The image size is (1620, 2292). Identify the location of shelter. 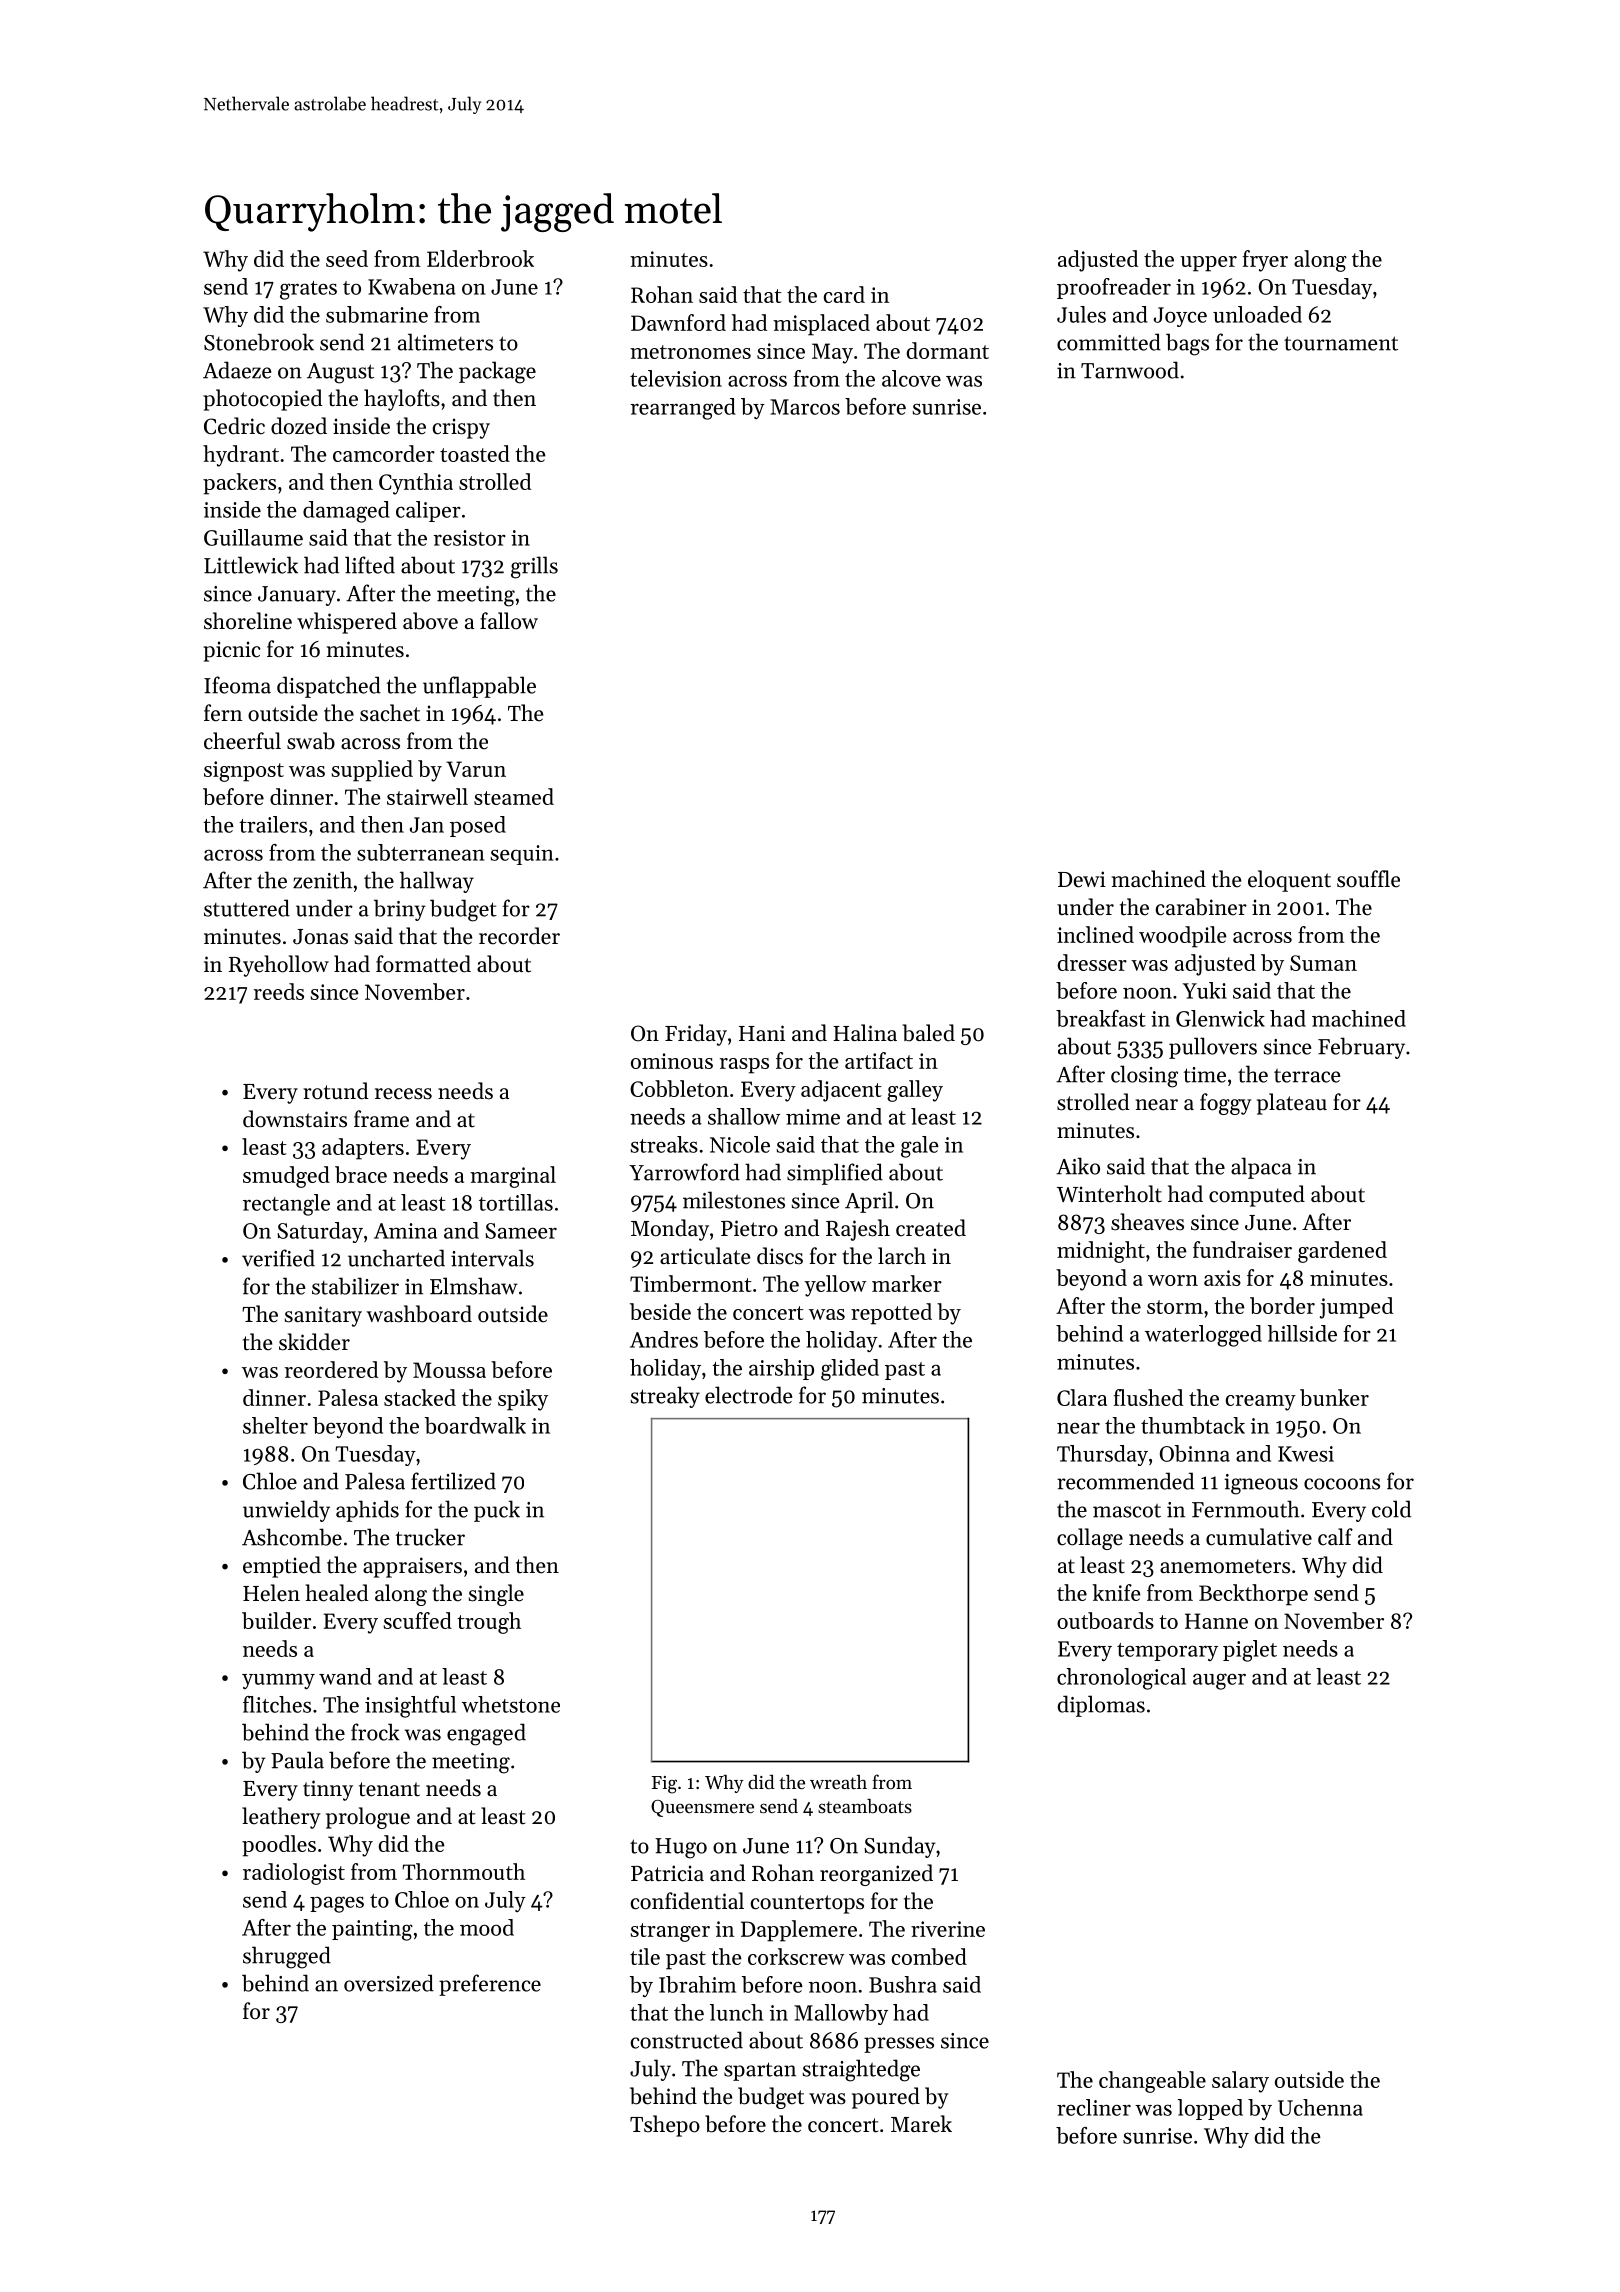
(275, 1425).
